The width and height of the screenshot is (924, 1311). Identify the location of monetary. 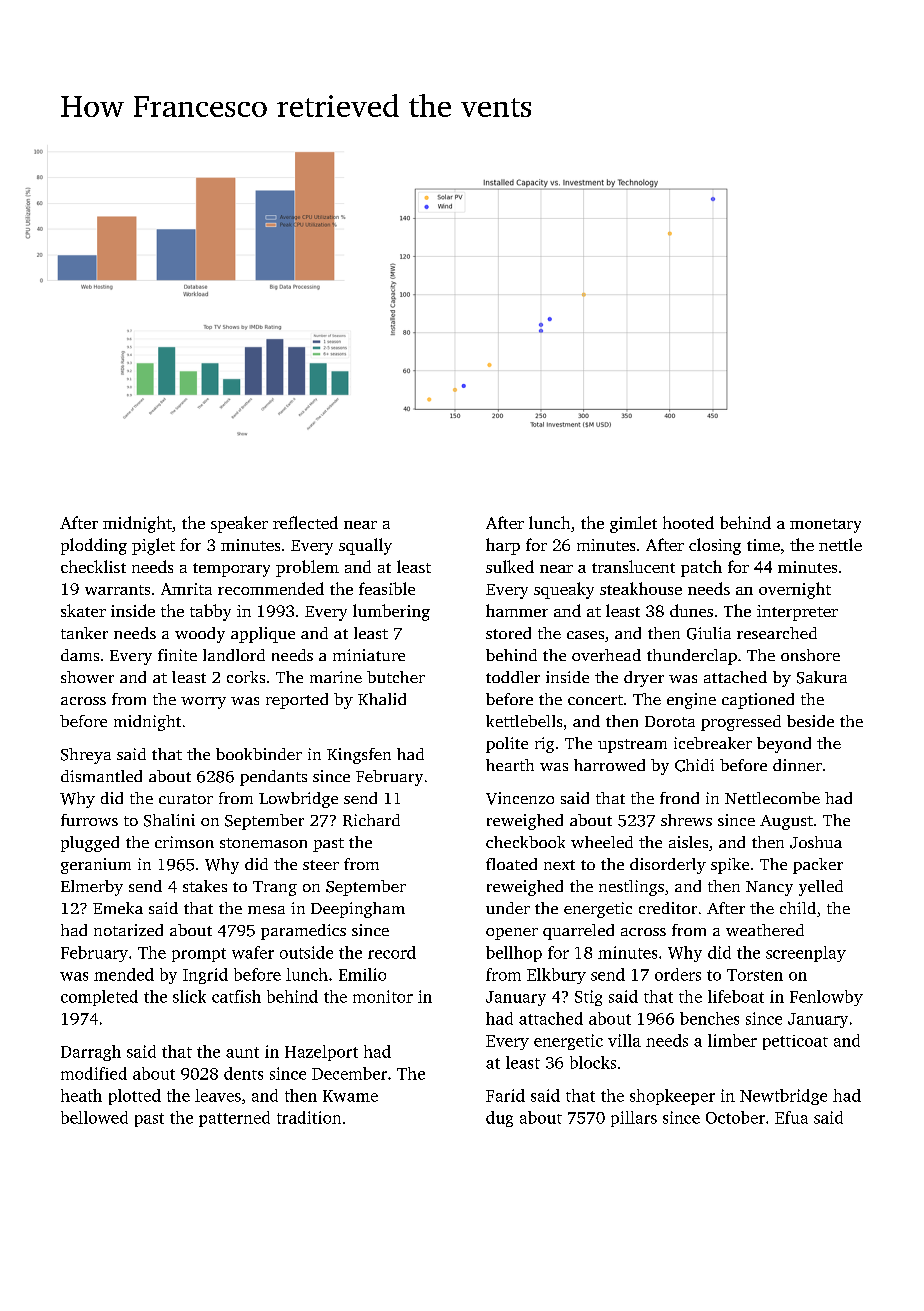
(825, 526).
